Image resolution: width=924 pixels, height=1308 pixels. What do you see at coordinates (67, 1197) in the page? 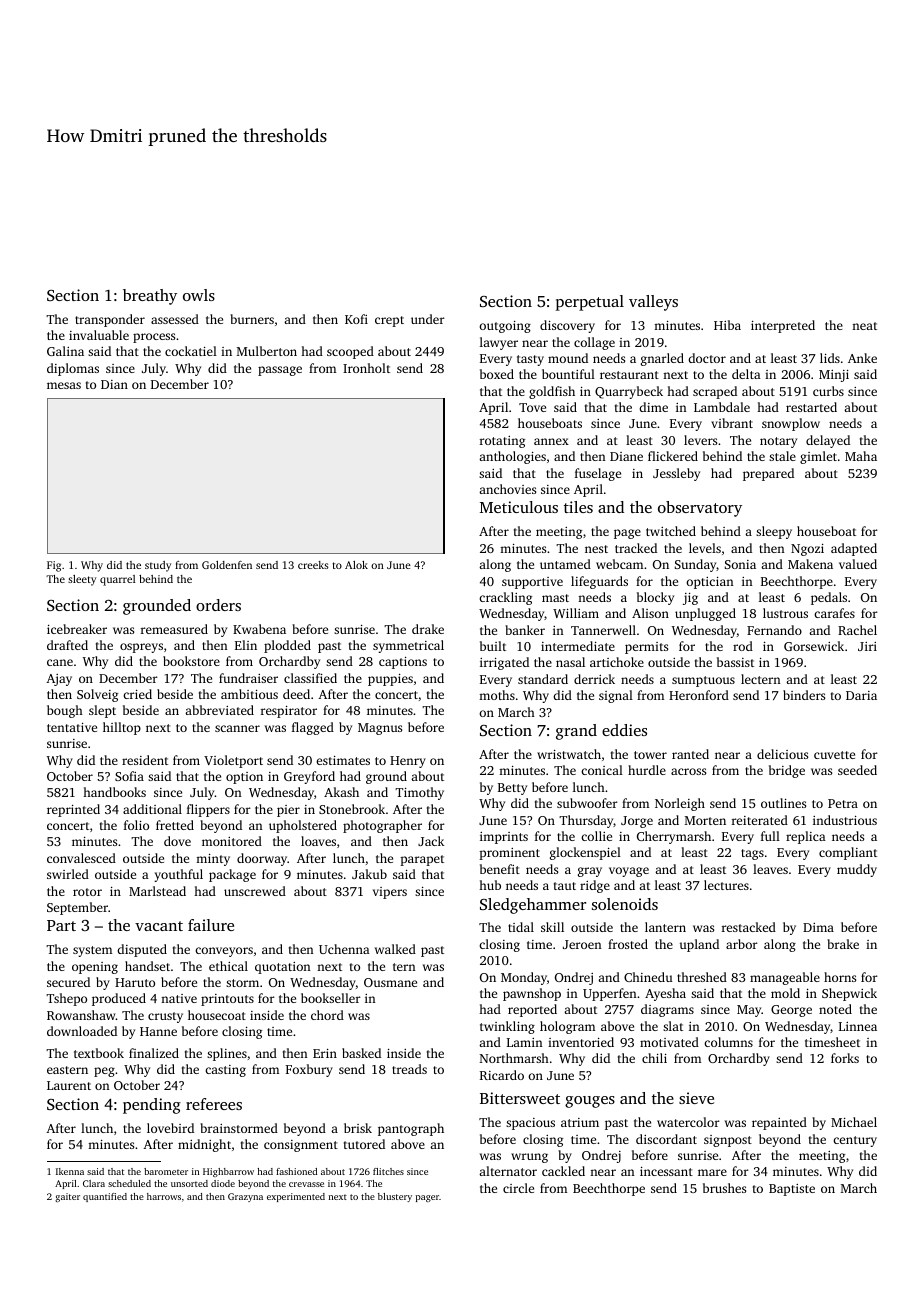
I see `gaiter` at bounding box center [67, 1197].
